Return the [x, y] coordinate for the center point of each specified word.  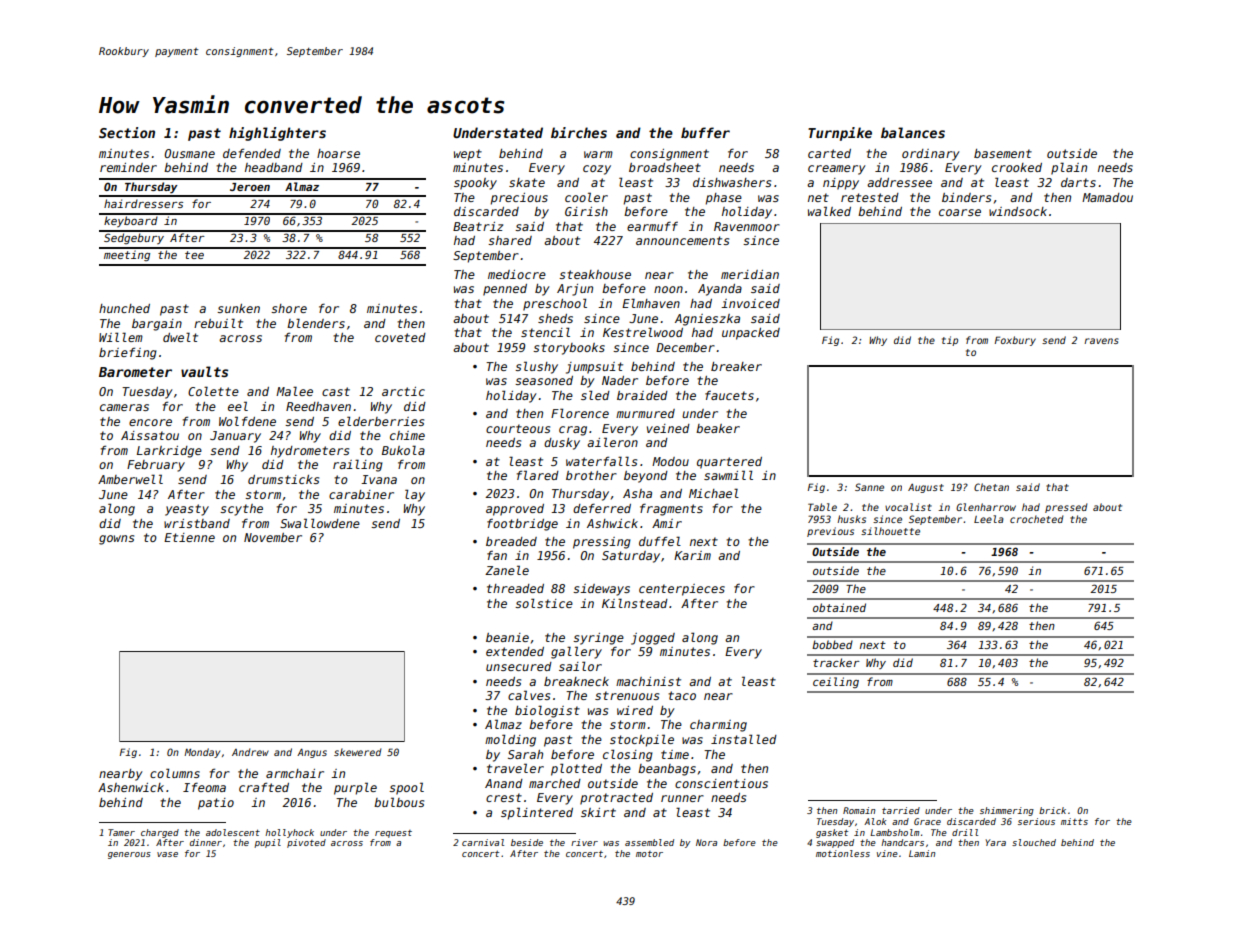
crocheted [1037, 519]
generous [129, 855]
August [926, 488]
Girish [586, 211]
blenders [316, 323]
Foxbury [1015, 341]
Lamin [922, 853]
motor [649, 854]
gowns [116, 540]
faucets [729, 395]
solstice [544, 603]
